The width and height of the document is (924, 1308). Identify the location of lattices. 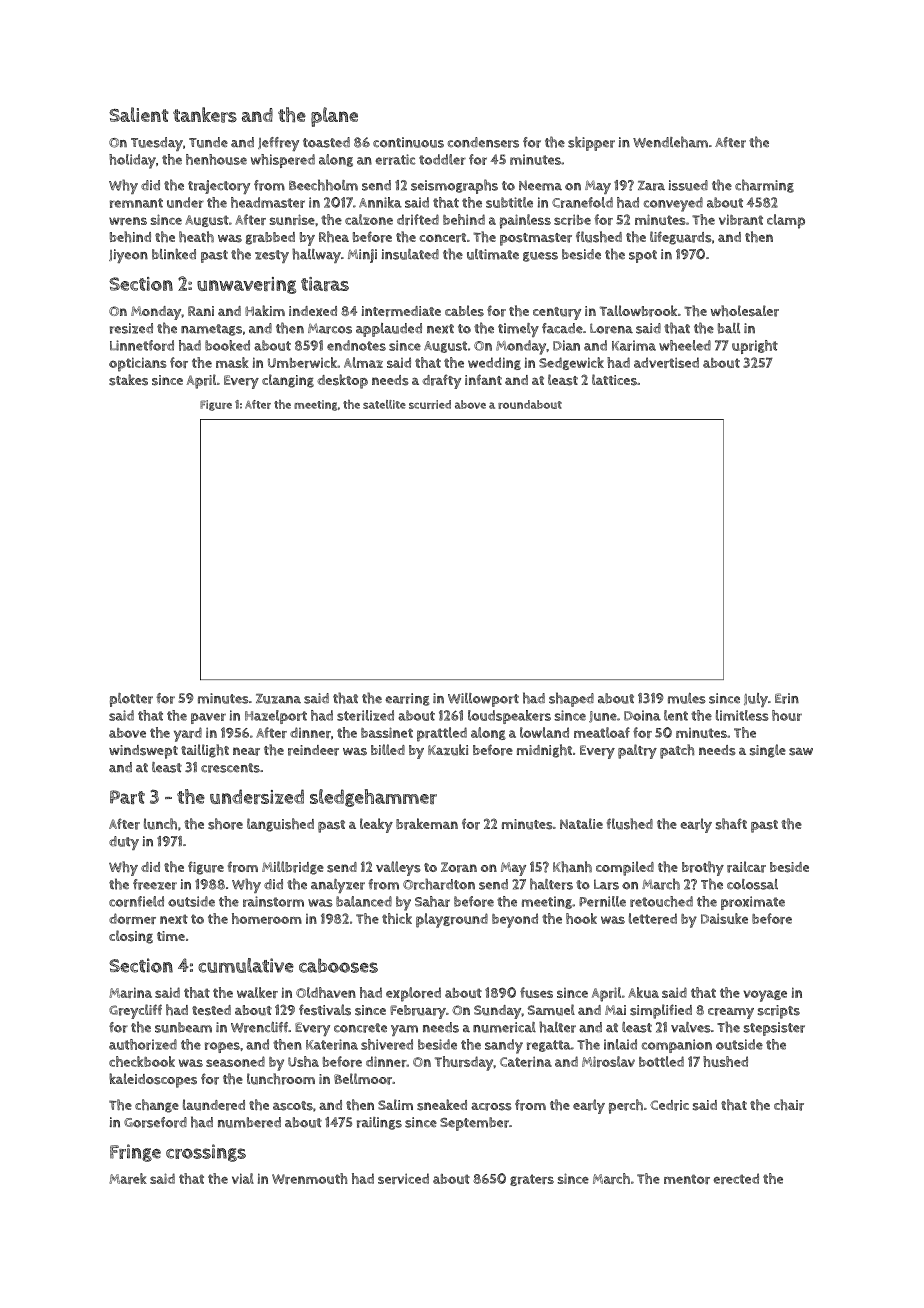
(614, 380).
